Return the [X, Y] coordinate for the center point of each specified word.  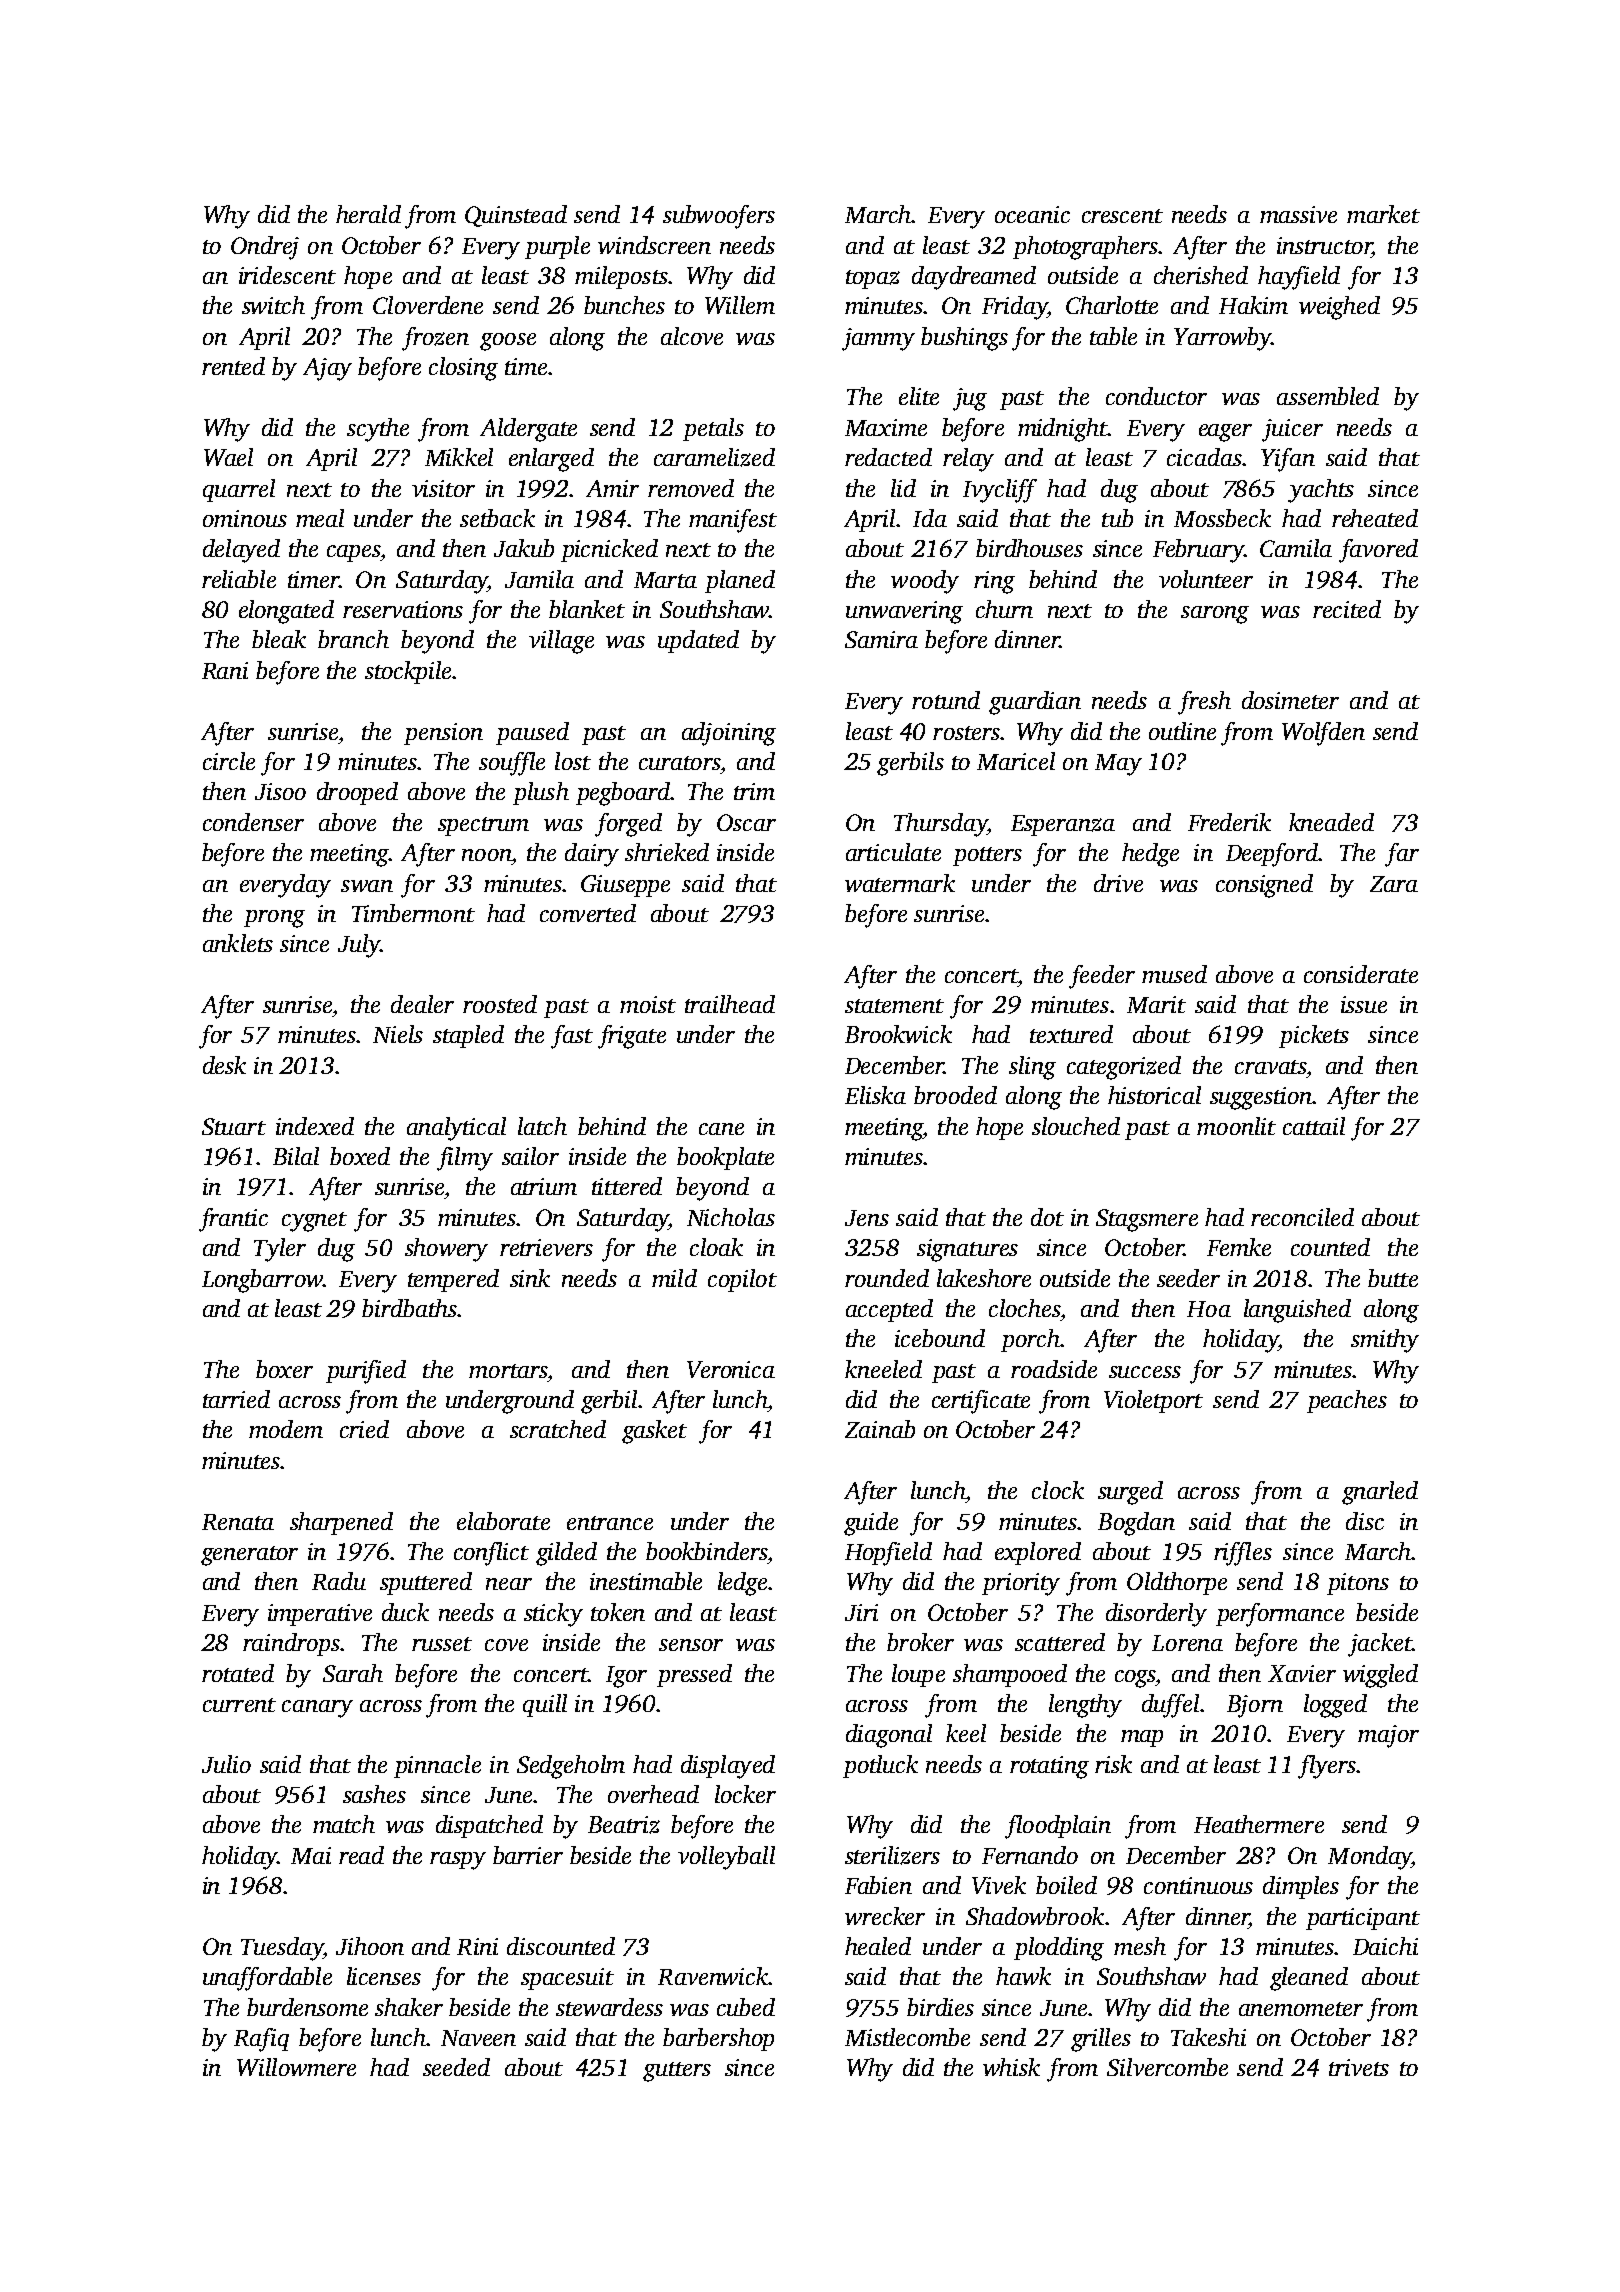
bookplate [725, 1158]
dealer [422, 1004]
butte [1393, 1278]
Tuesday [282, 1949]
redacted [888, 457]
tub [1117, 518]
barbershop [718, 2039]
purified [366, 1372]
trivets [1359, 2067]
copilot [742, 1280]
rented [233, 366]
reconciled [1302, 1217]
